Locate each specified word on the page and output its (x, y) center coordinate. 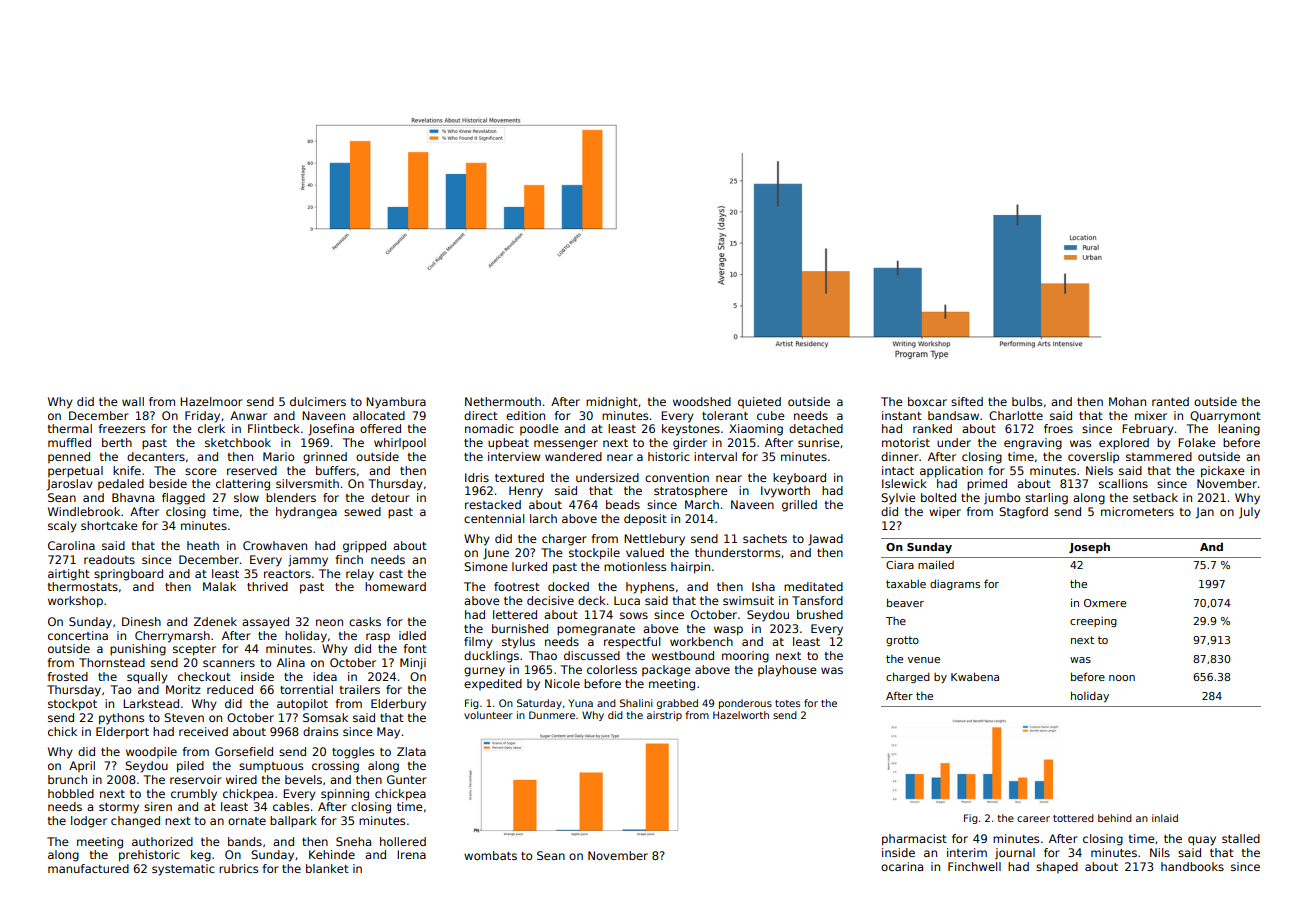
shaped (1057, 867)
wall (133, 401)
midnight (612, 403)
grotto (902, 641)
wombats (490, 855)
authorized (162, 841)
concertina (78, 635)
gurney (484, 672)
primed (987, 485)
